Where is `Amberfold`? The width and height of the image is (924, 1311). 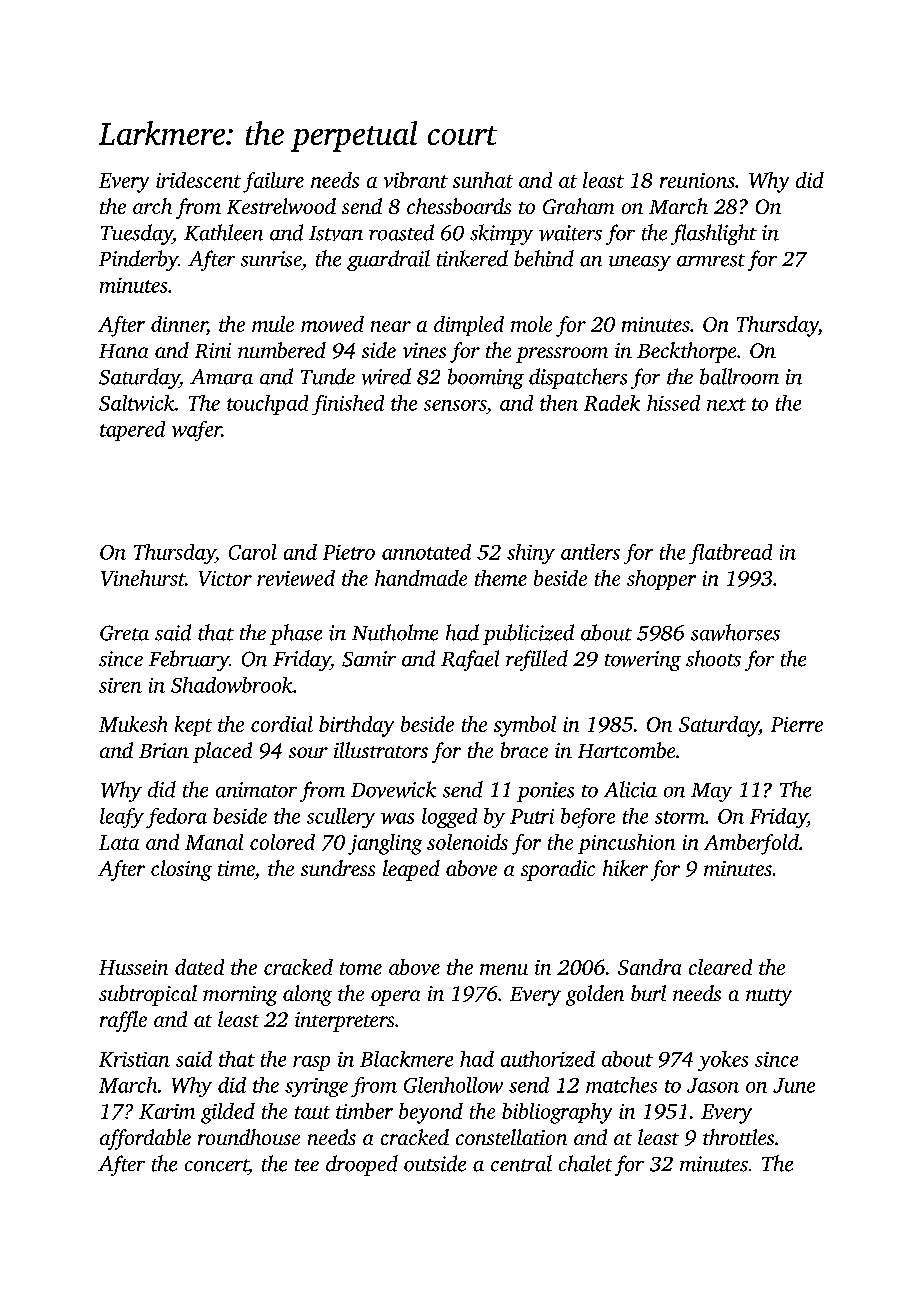 Amberfold is located at coordinates (751, 844).
